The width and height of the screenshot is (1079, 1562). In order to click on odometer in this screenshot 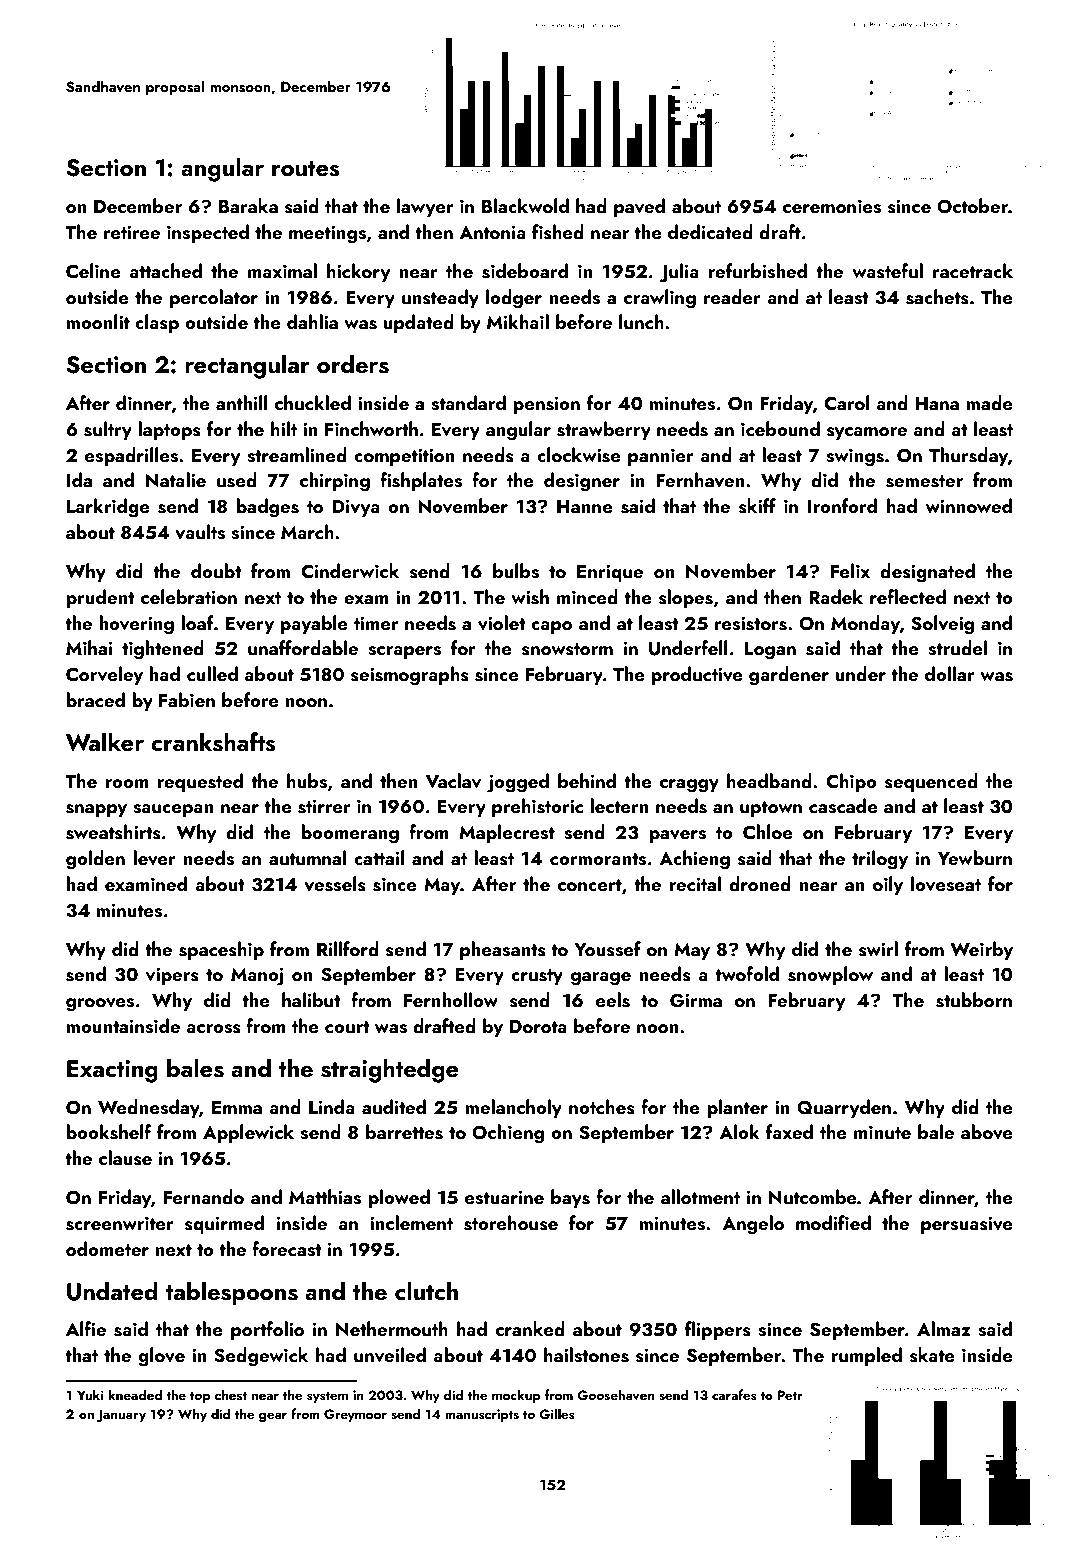, I will do `click(107, 1248)`.
